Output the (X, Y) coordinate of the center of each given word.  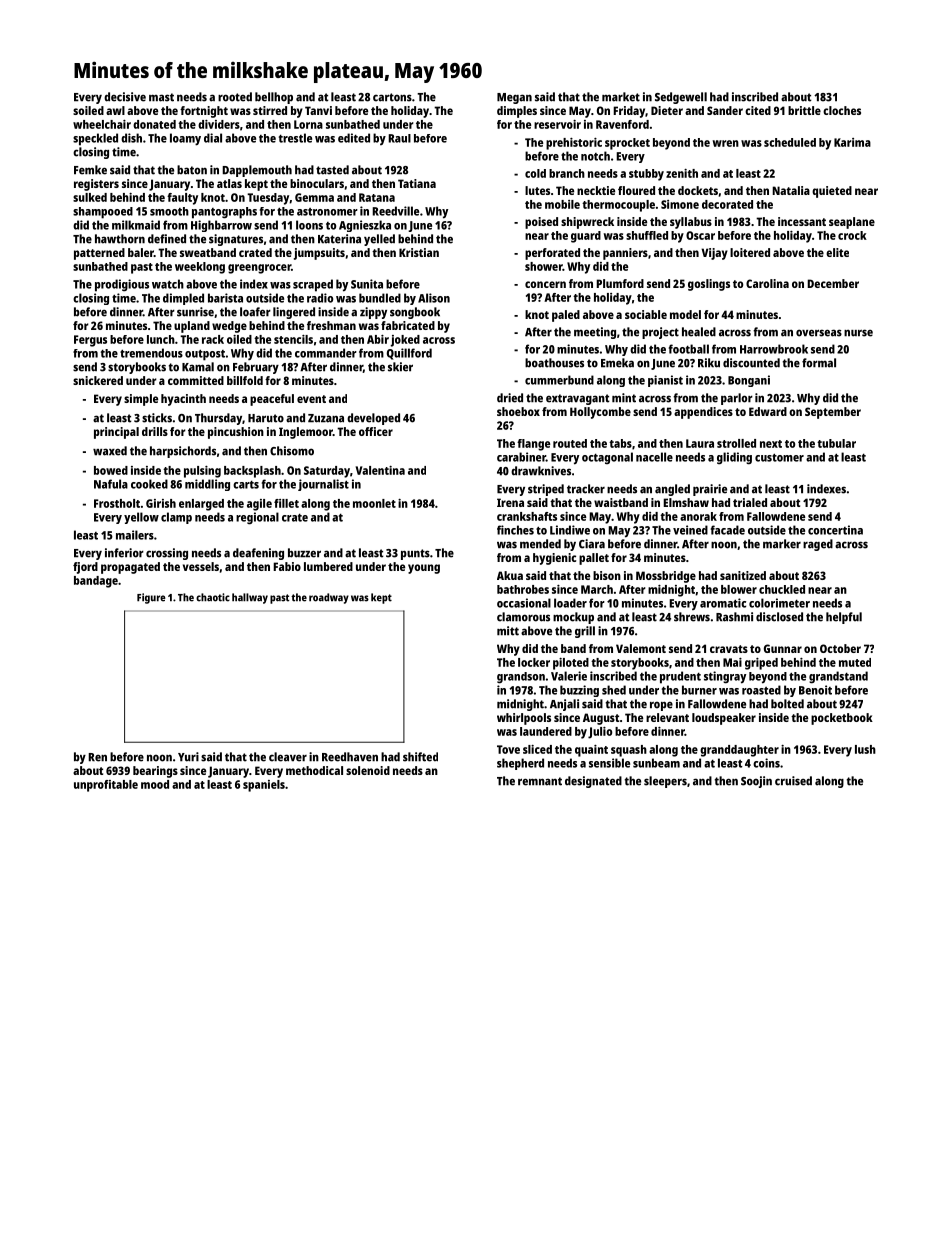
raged (818, 545)
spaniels (264, 786)
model (685, 314)
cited (758, 110)
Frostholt (117, 503)
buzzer (304, 553)
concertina (835, 530)
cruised (793, 781)
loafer (255, 312)
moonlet (374, 503)
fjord (85, 568)
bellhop (274, 98)
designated (593, 782)
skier (400, 367)
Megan (514, 98)
